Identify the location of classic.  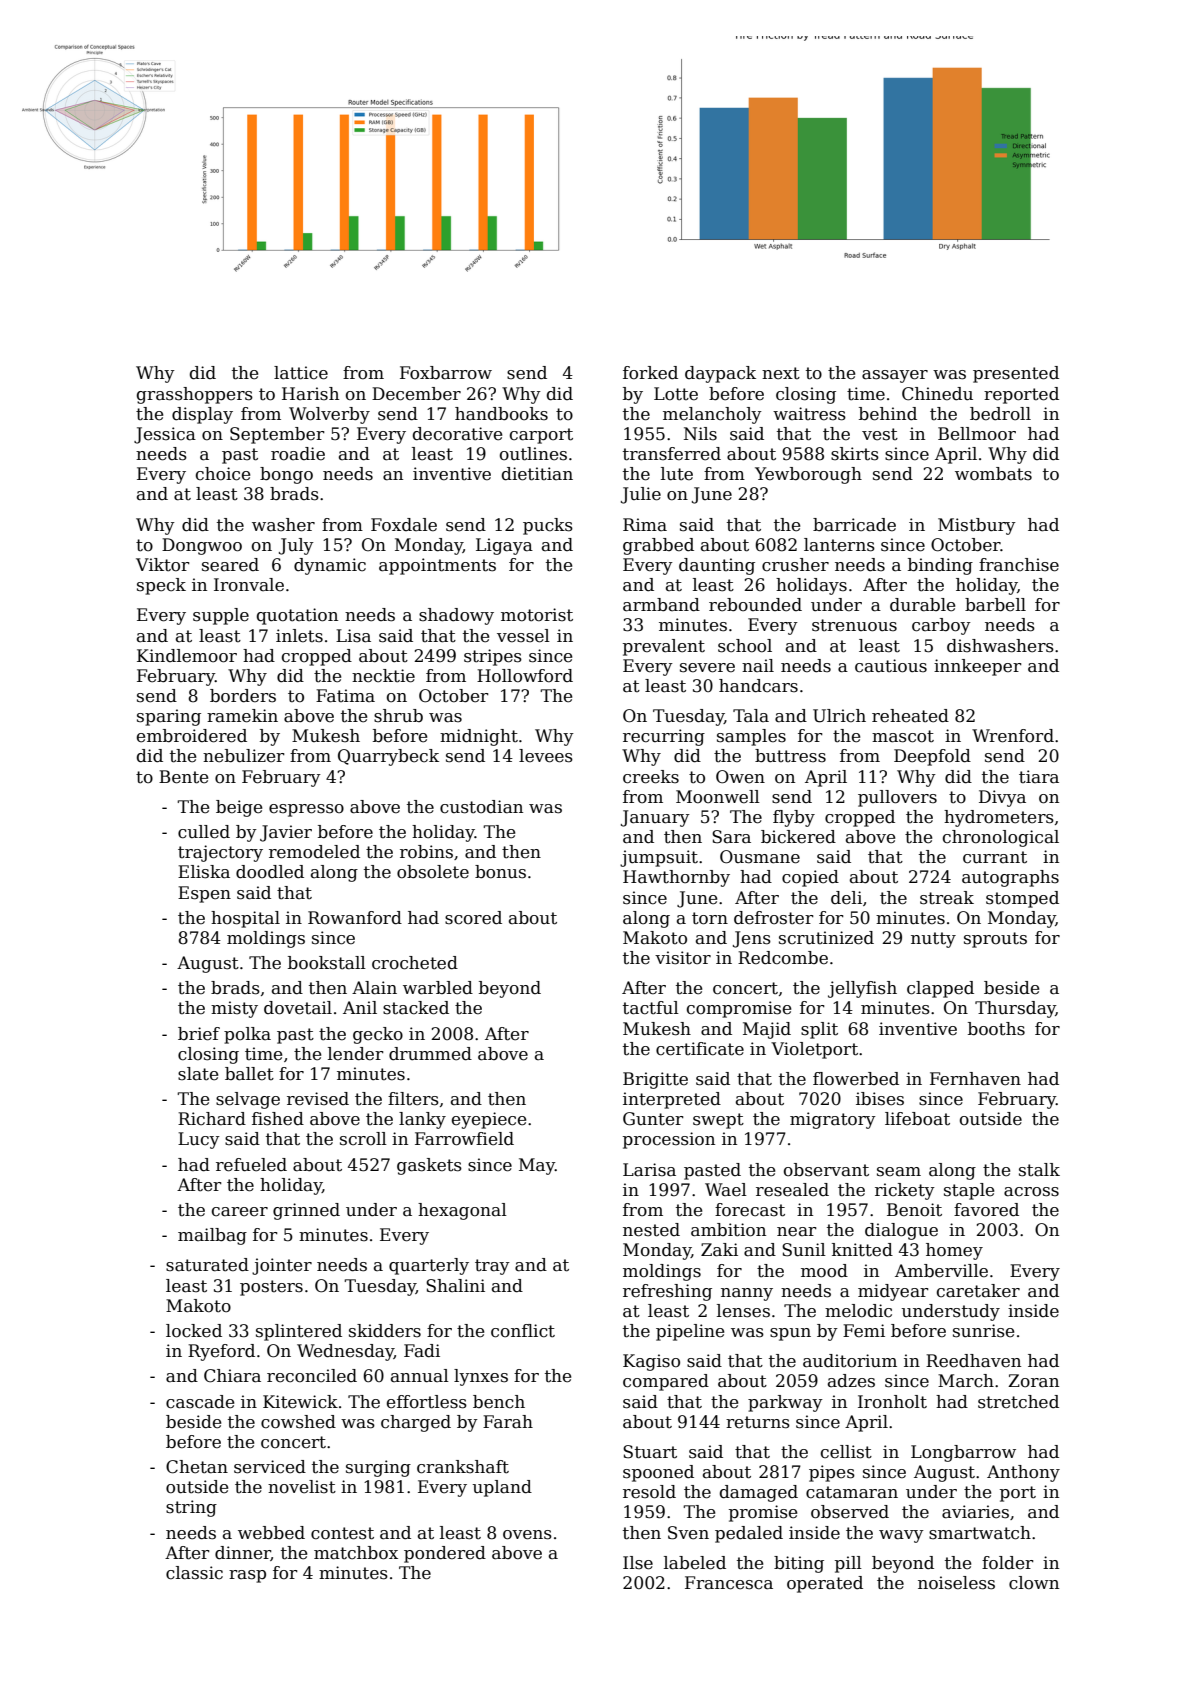
(194, 1573).
